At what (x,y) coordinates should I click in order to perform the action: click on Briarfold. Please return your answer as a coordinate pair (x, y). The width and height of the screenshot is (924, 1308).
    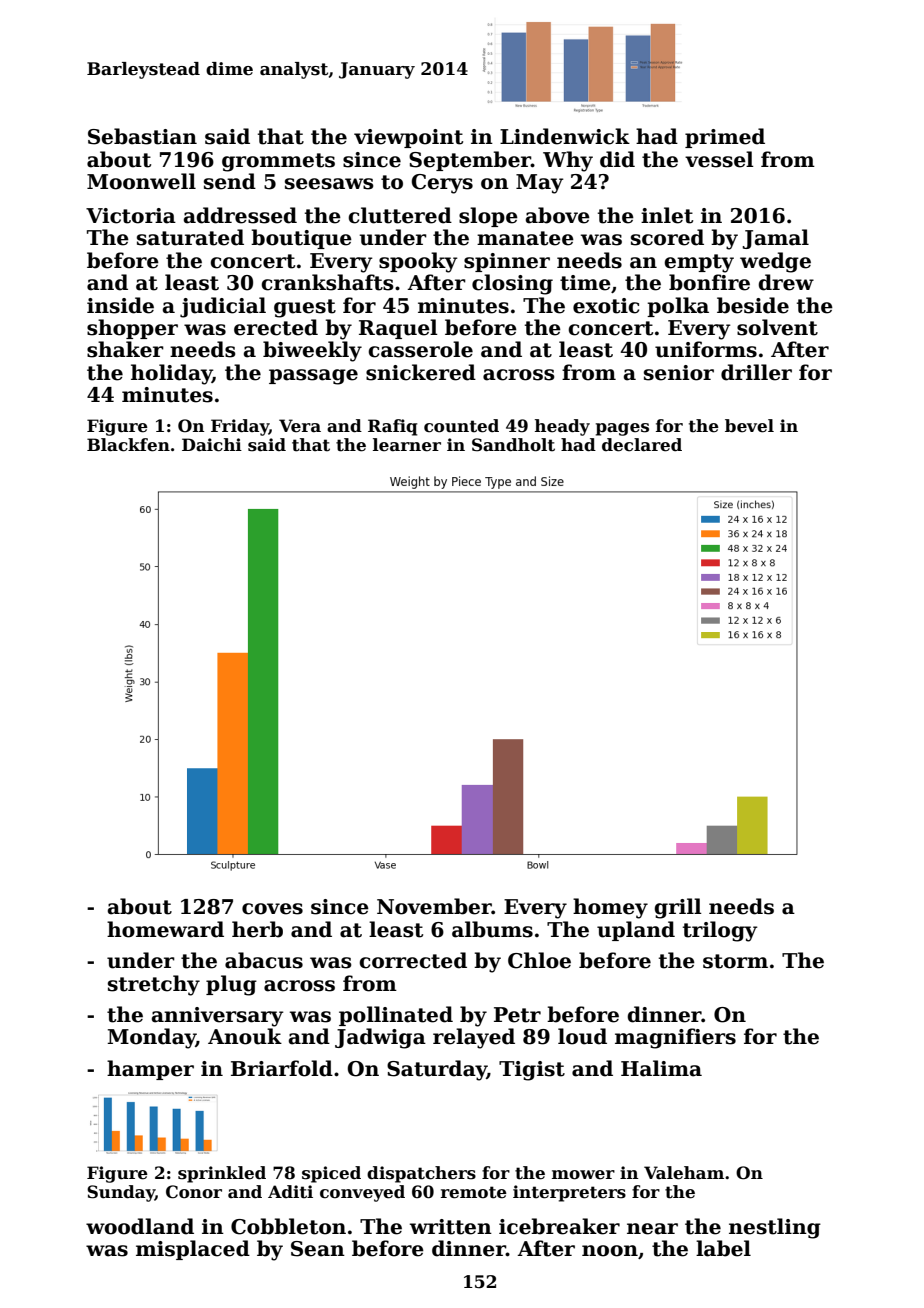
    Looking at the image, I should click on (282, 1068).
